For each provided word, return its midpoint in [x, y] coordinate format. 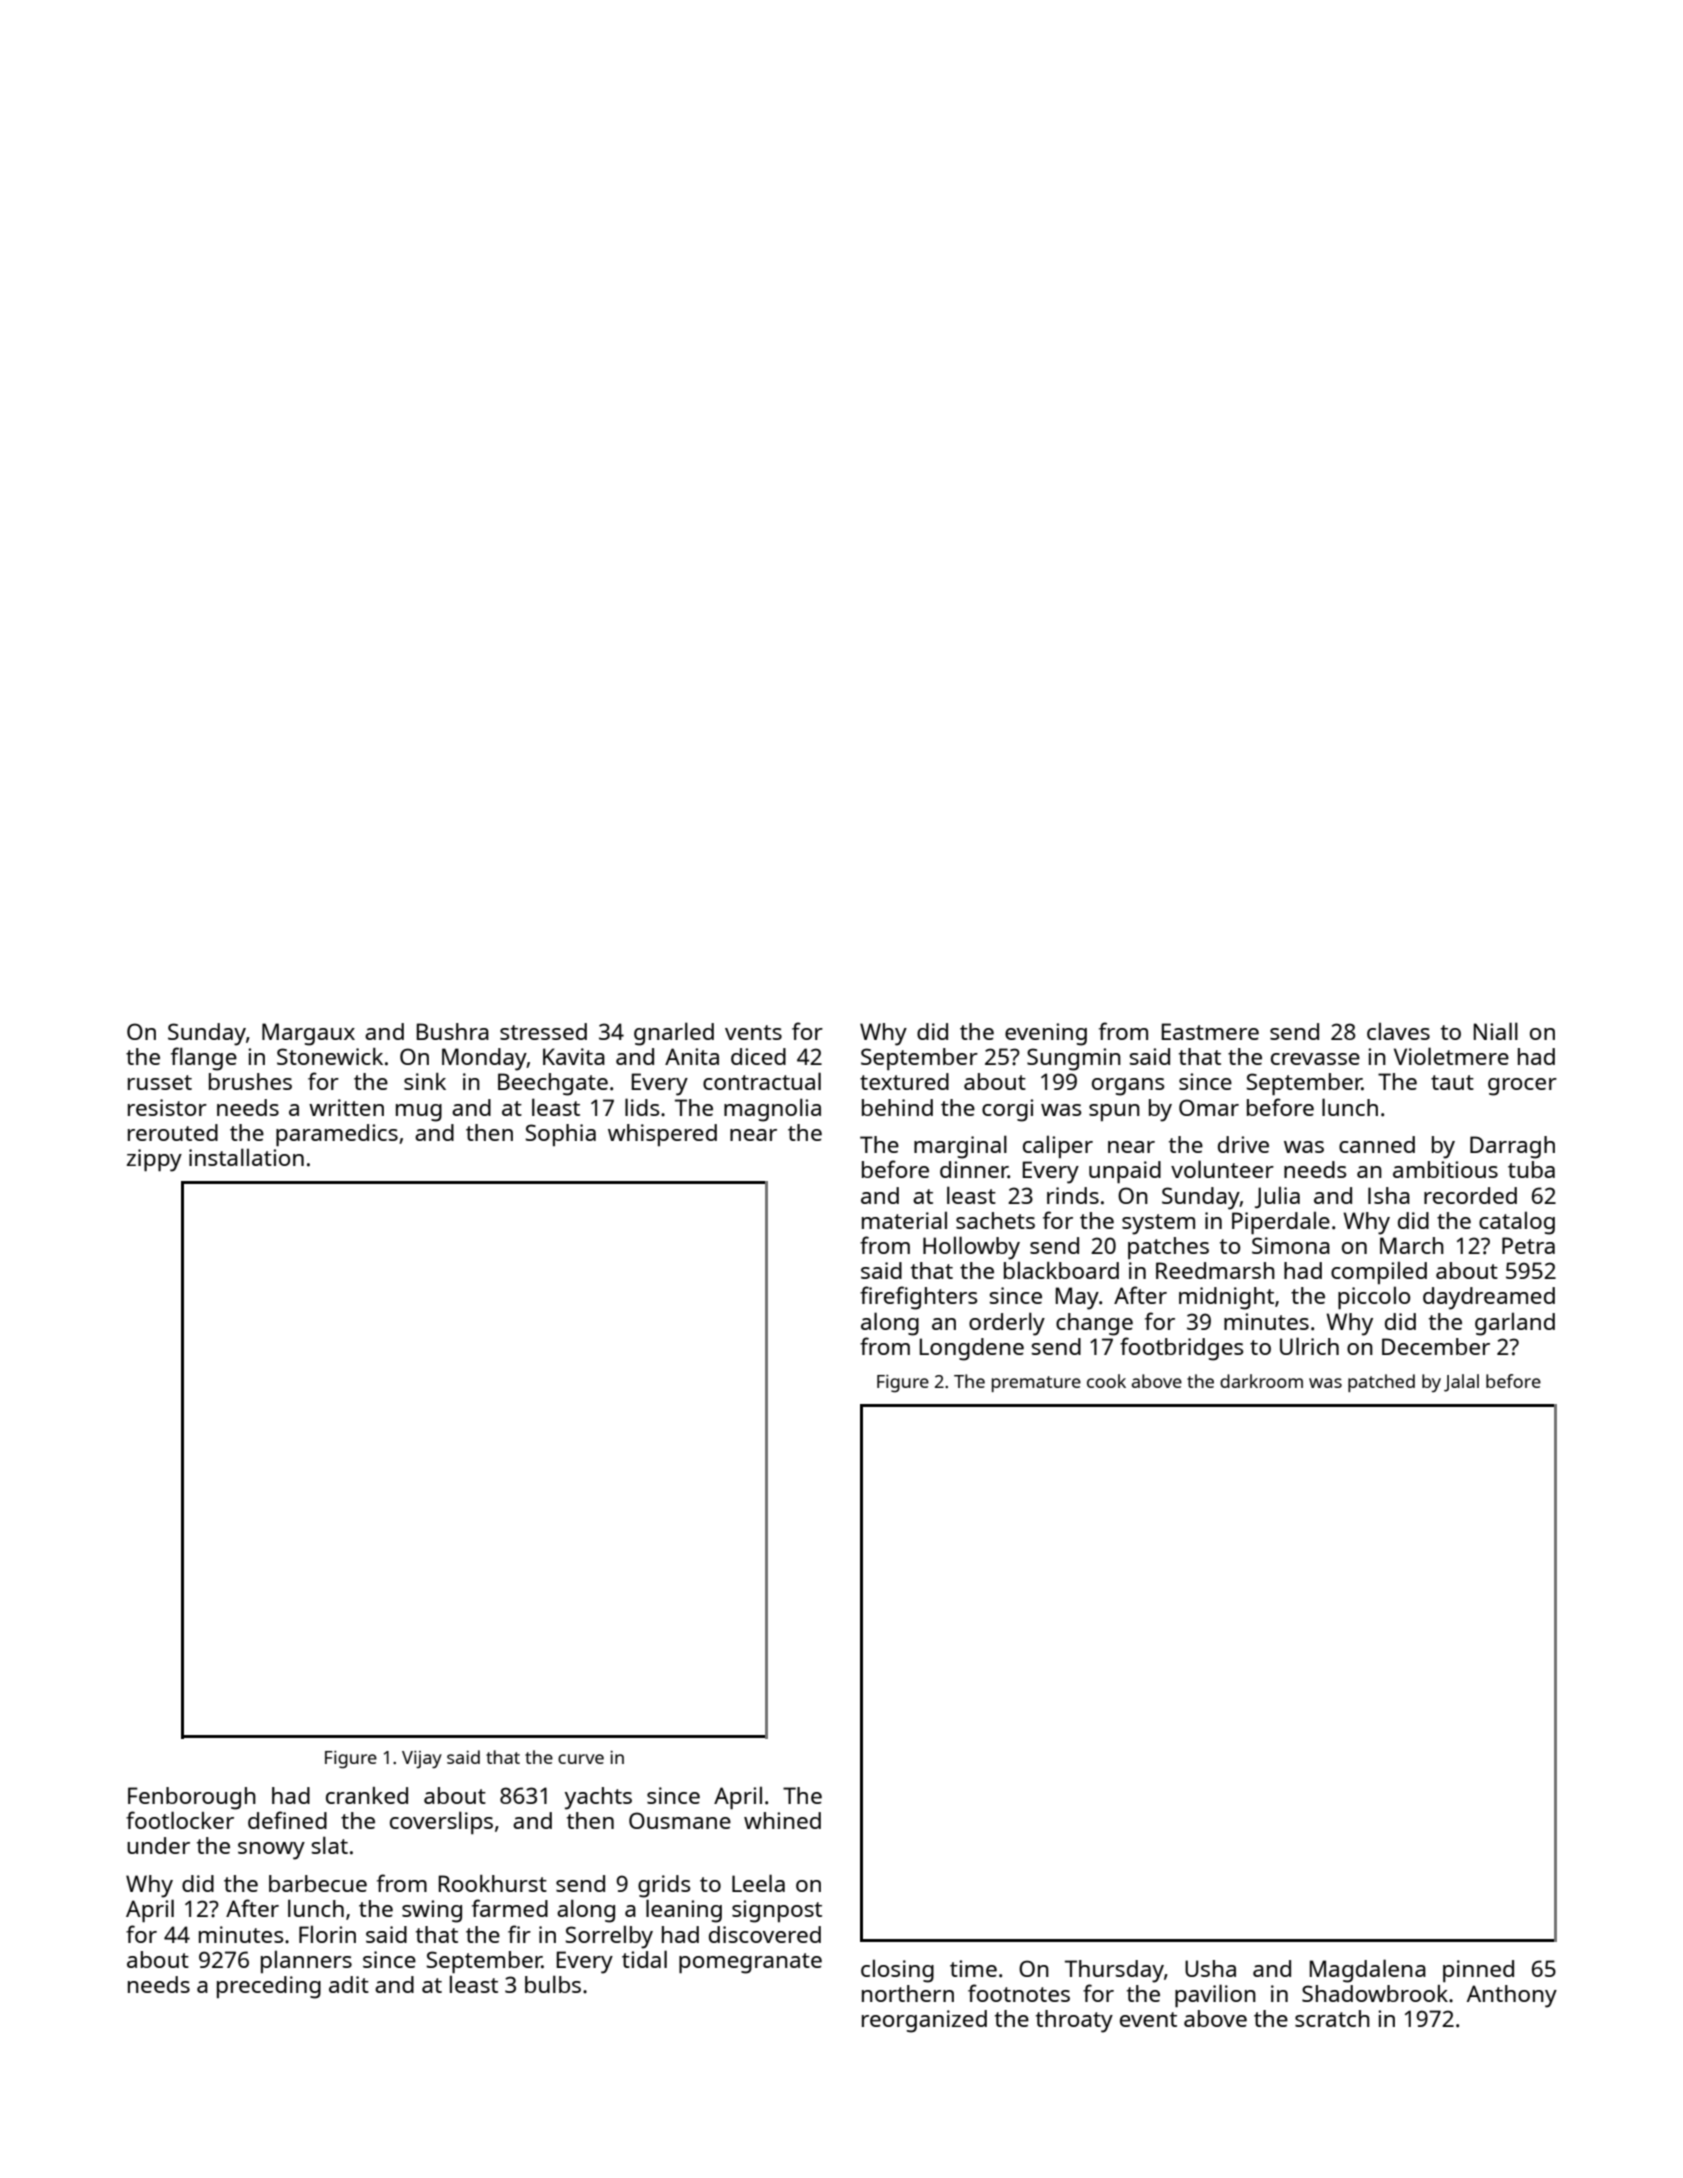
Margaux [308, 1034]
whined [782, 1820]
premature [1036, 1384]
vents [753, 1032]
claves [1398, 1031]
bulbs [553, 1984]
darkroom [1261, 1381]
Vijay [422, 1760]
